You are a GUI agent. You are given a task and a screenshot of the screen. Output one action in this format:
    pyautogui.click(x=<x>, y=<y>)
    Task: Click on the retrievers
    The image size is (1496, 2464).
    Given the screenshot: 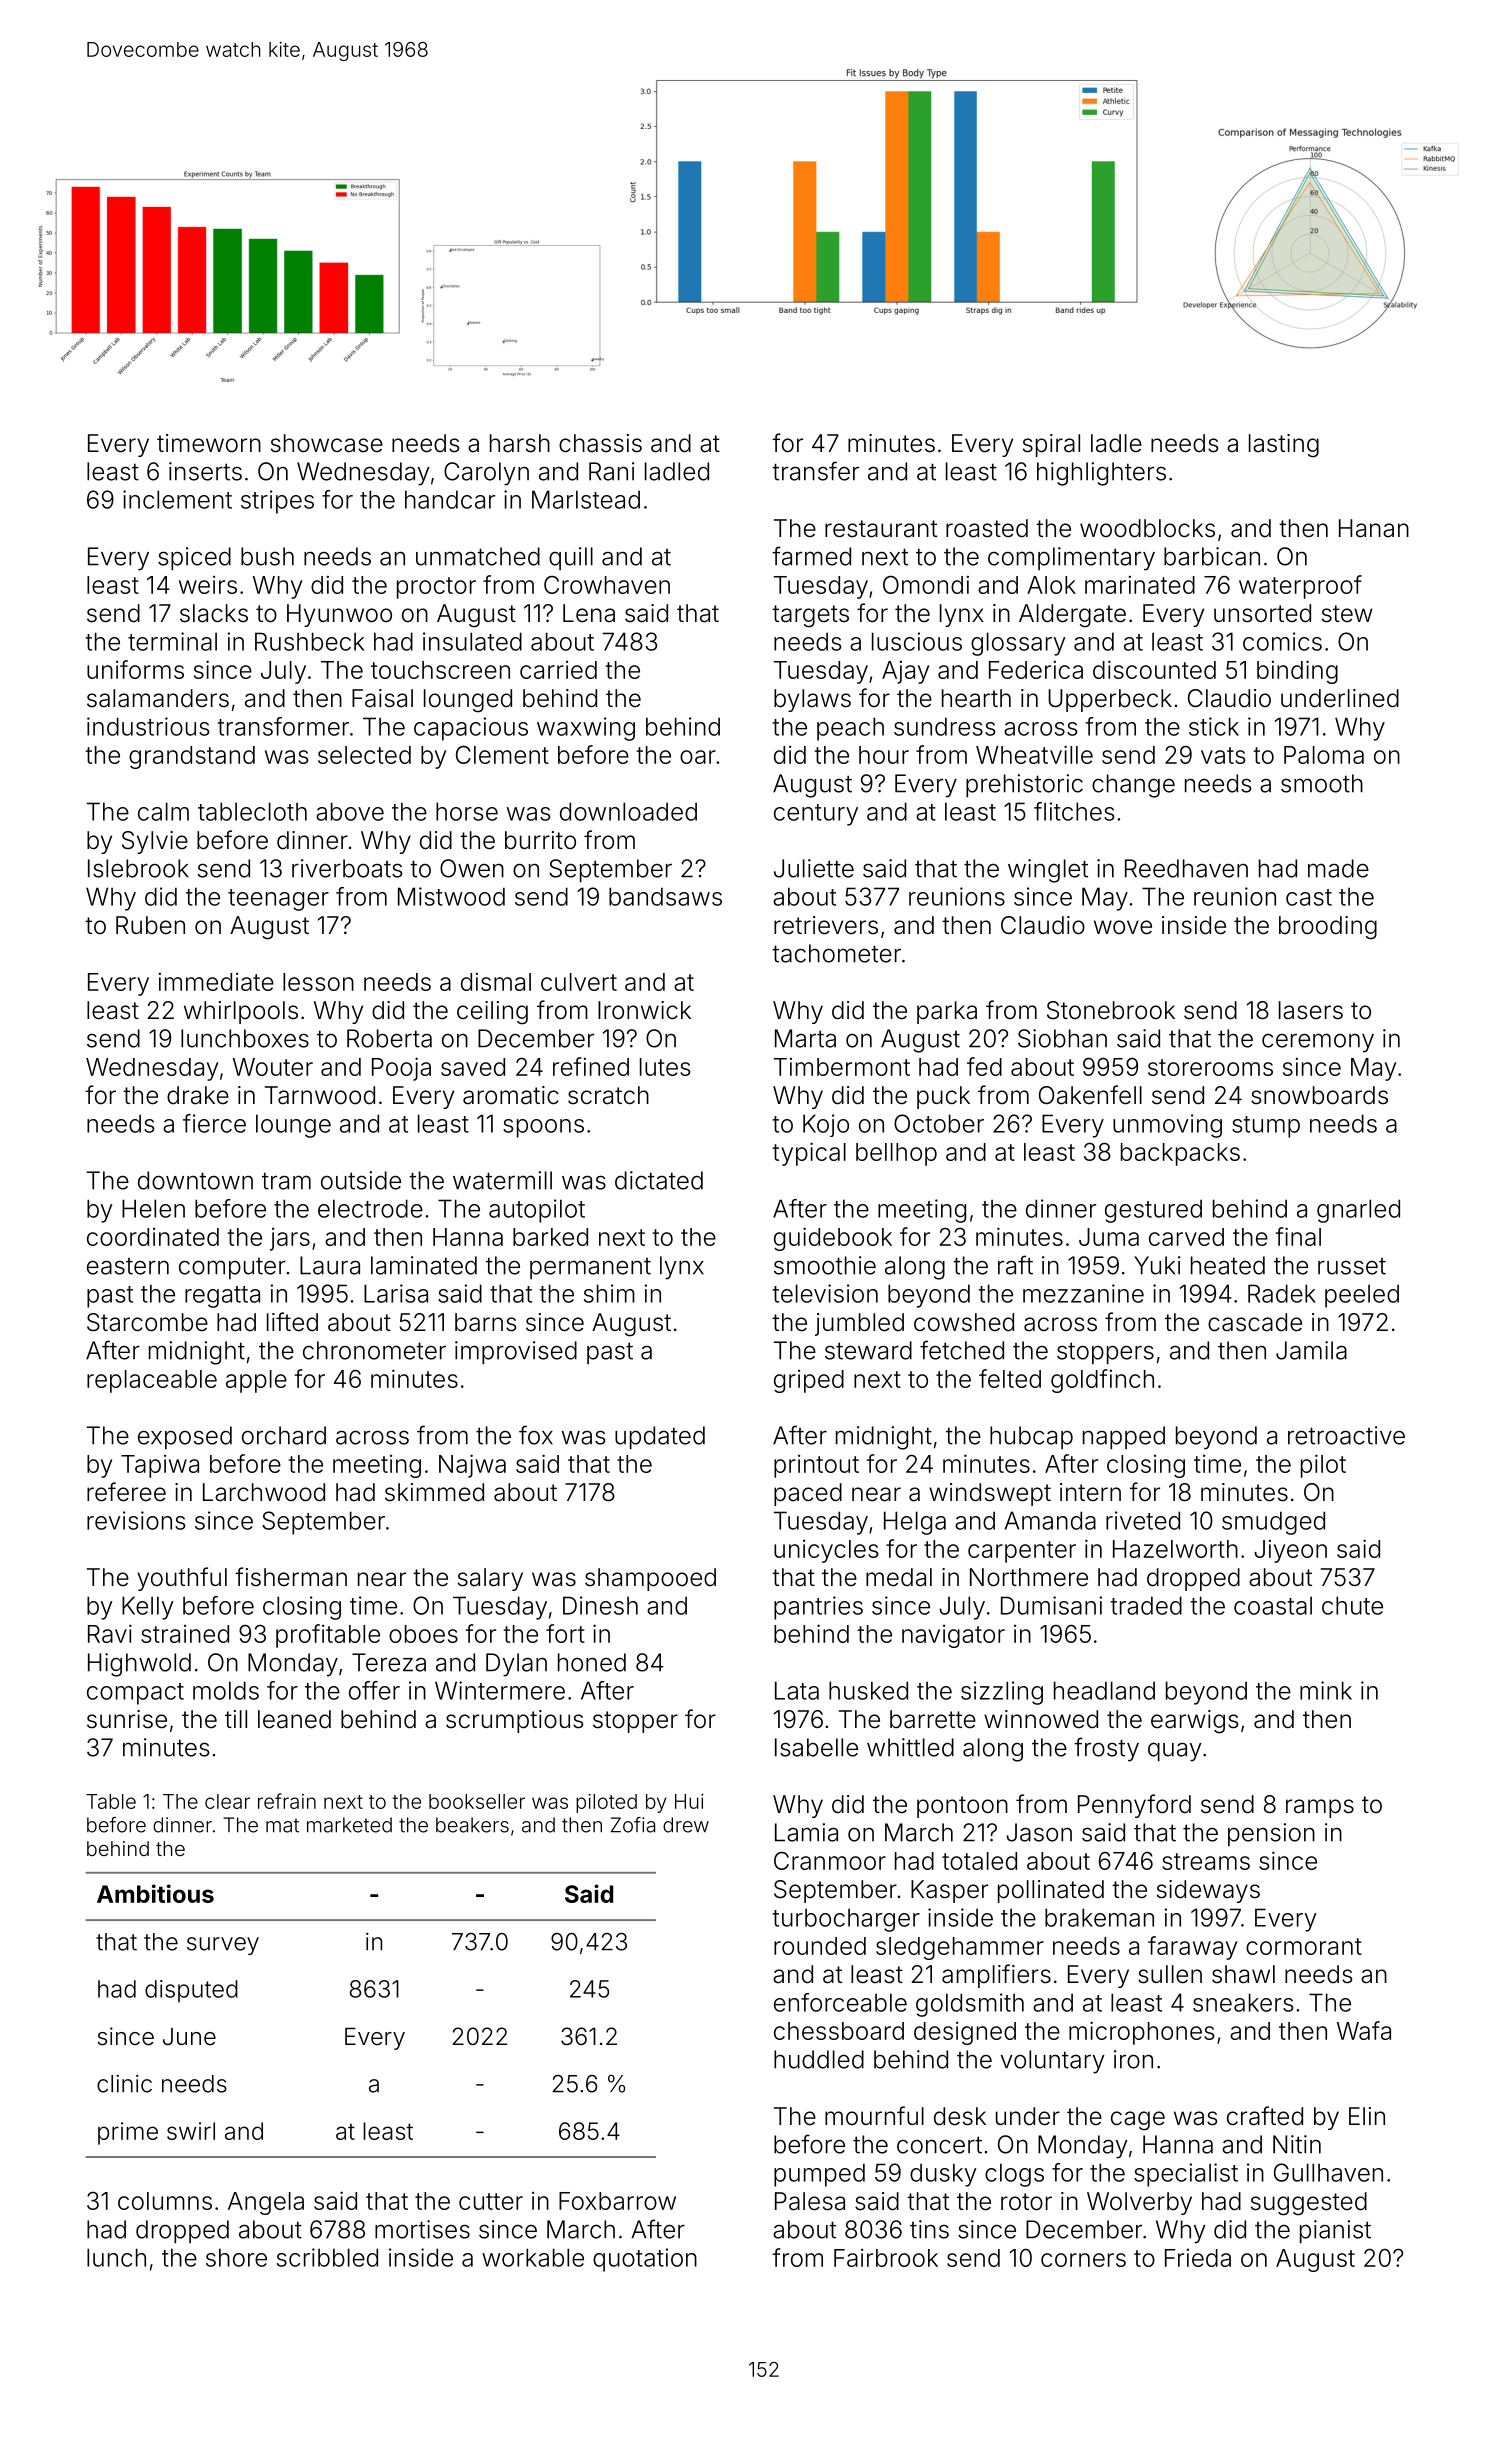 What is the action you would take?
    pyautogui.click(x=826, y=925)
